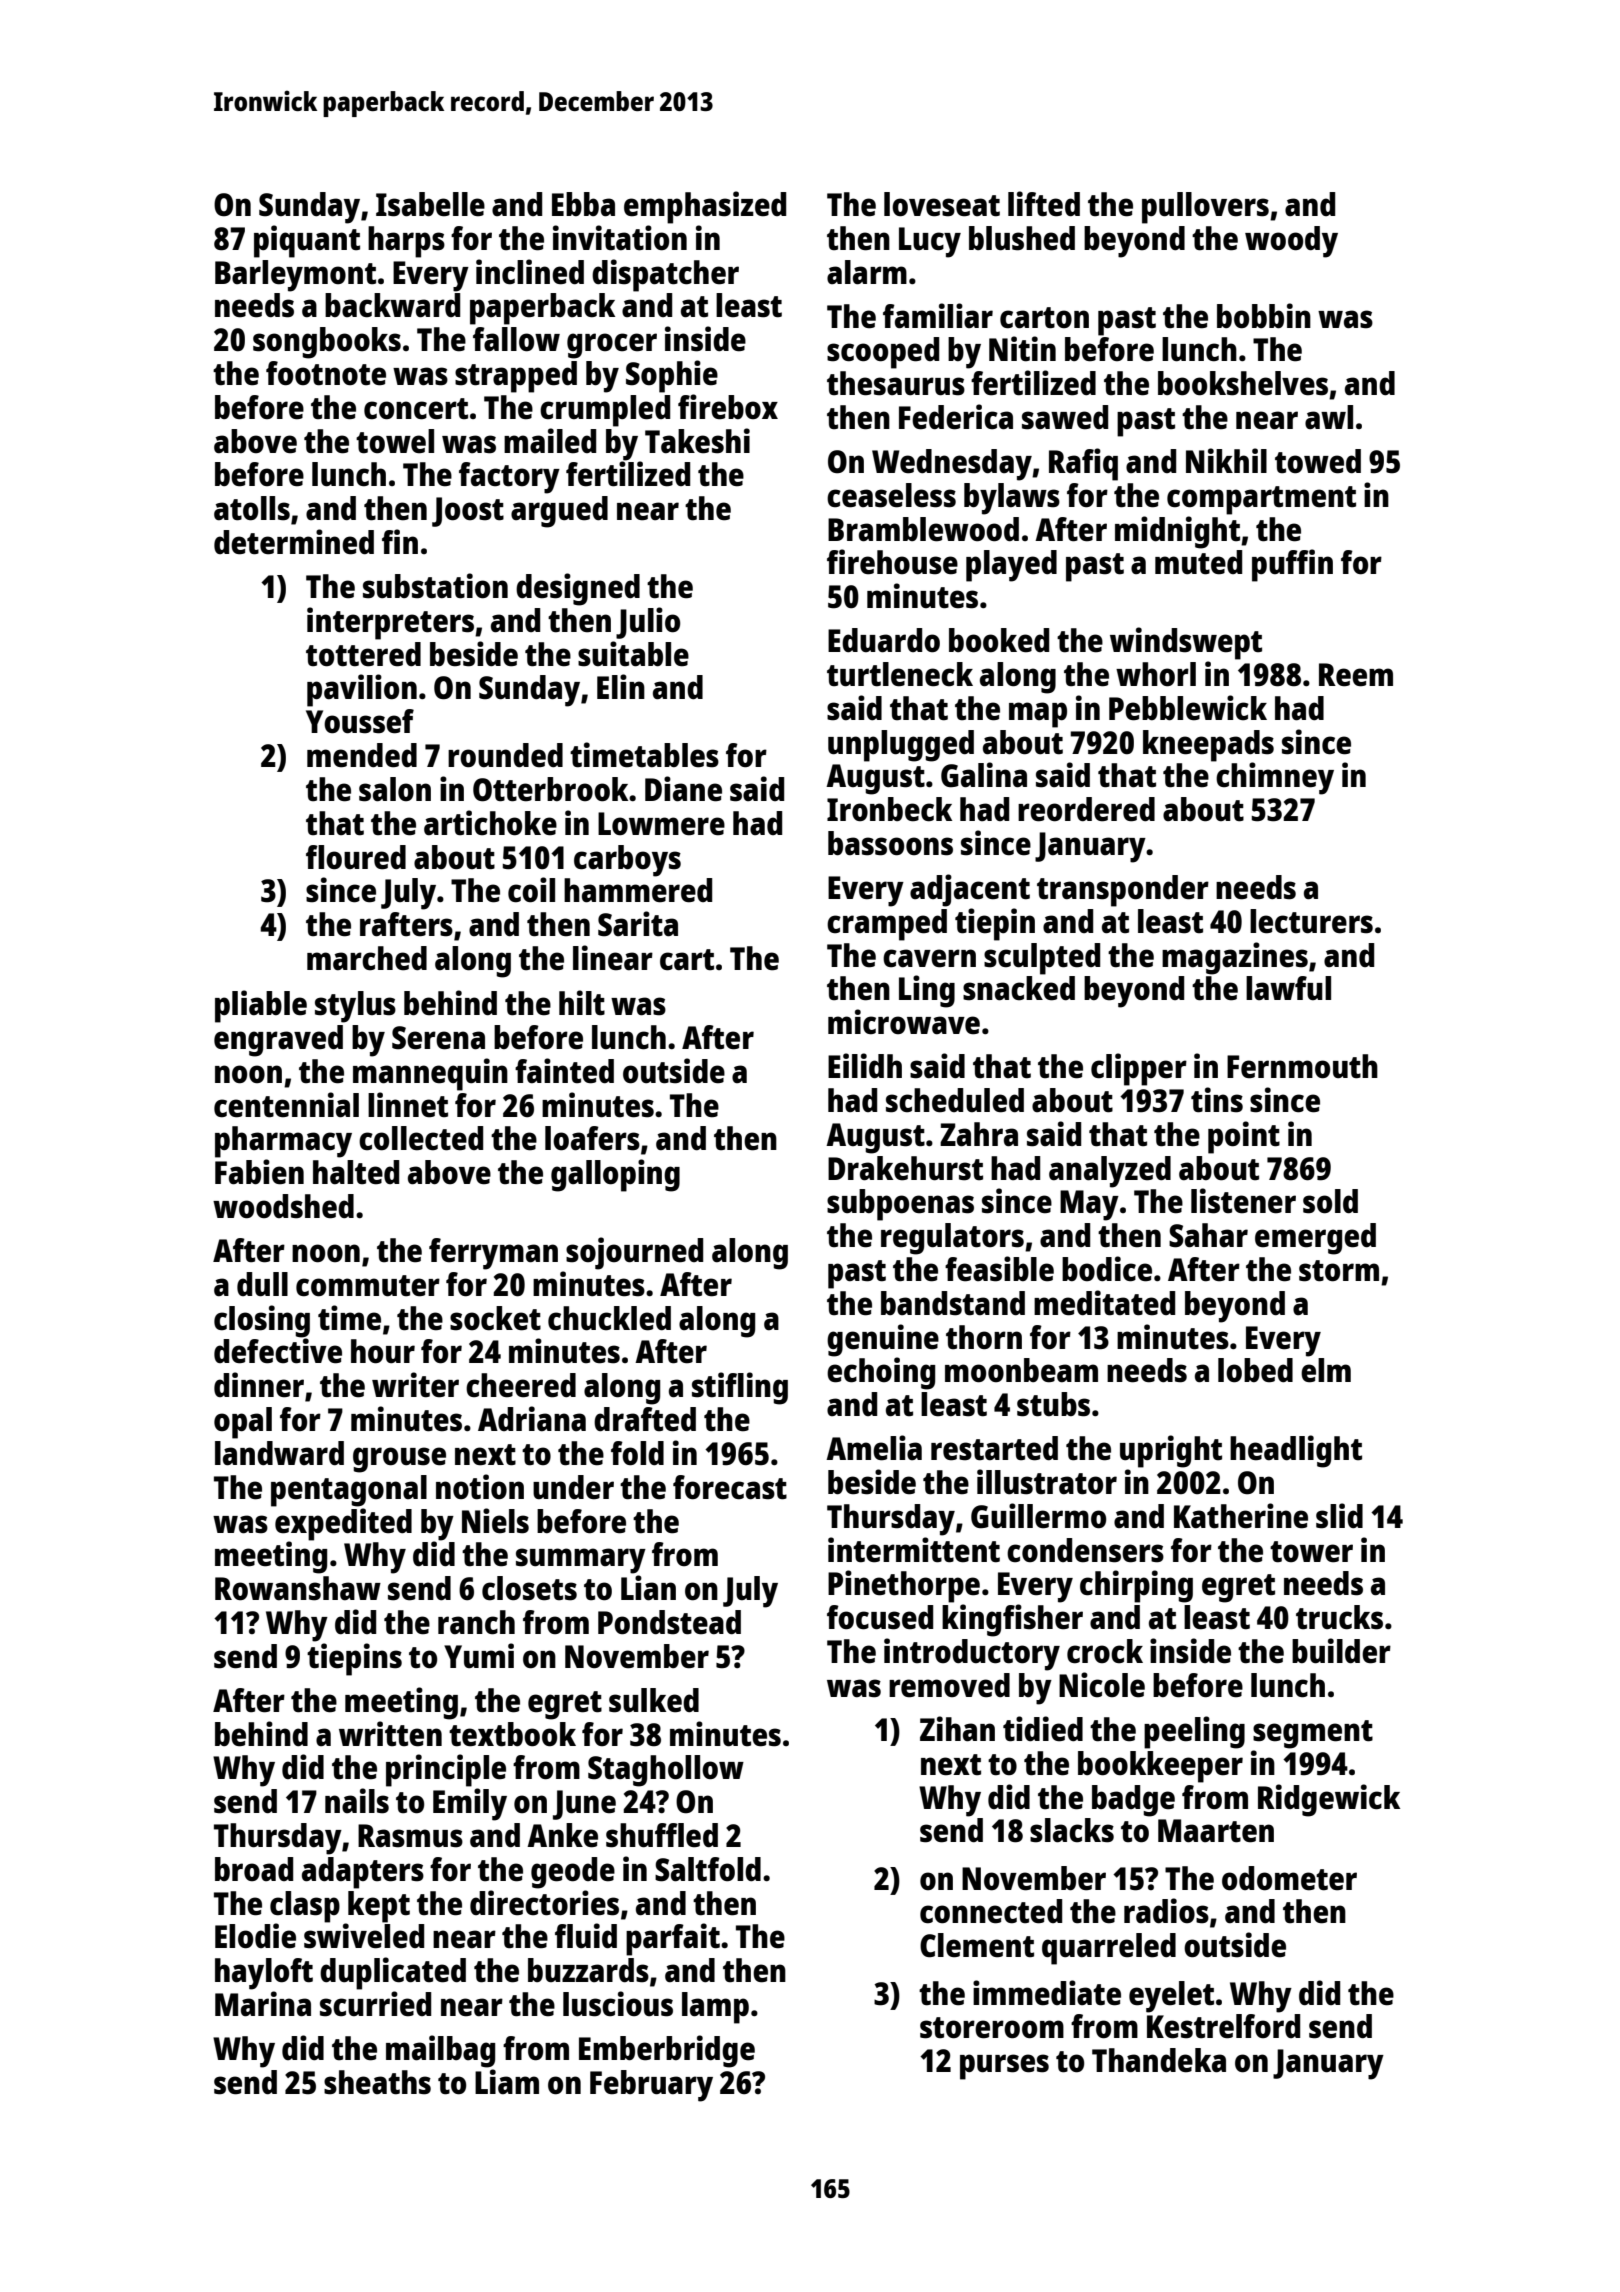 The height and width of the document is (2292, 1620). I want to click on rounded, so click(505, 755).
